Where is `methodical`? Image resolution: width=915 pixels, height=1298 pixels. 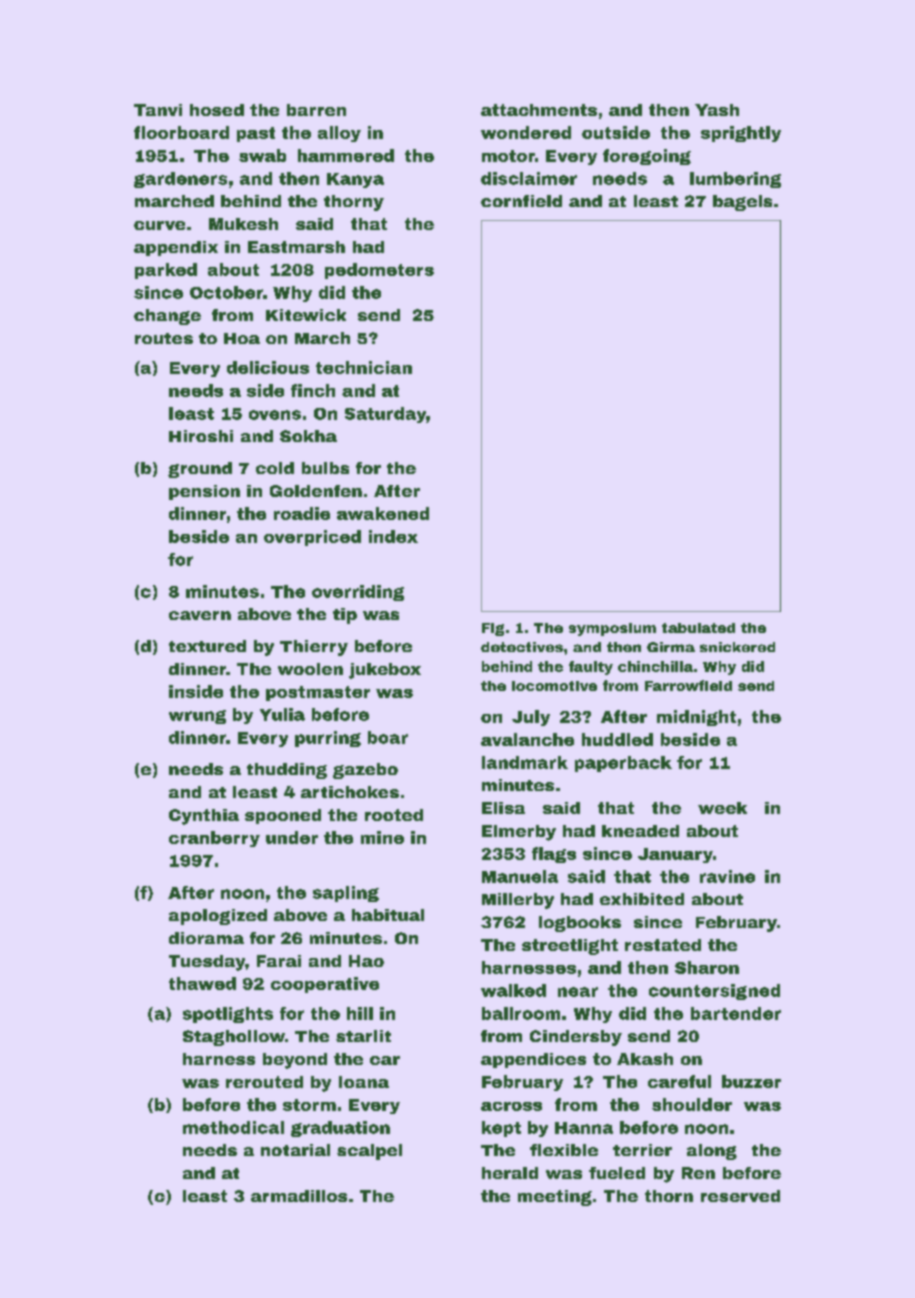
methodical is located at coordinates (233, 1127).
